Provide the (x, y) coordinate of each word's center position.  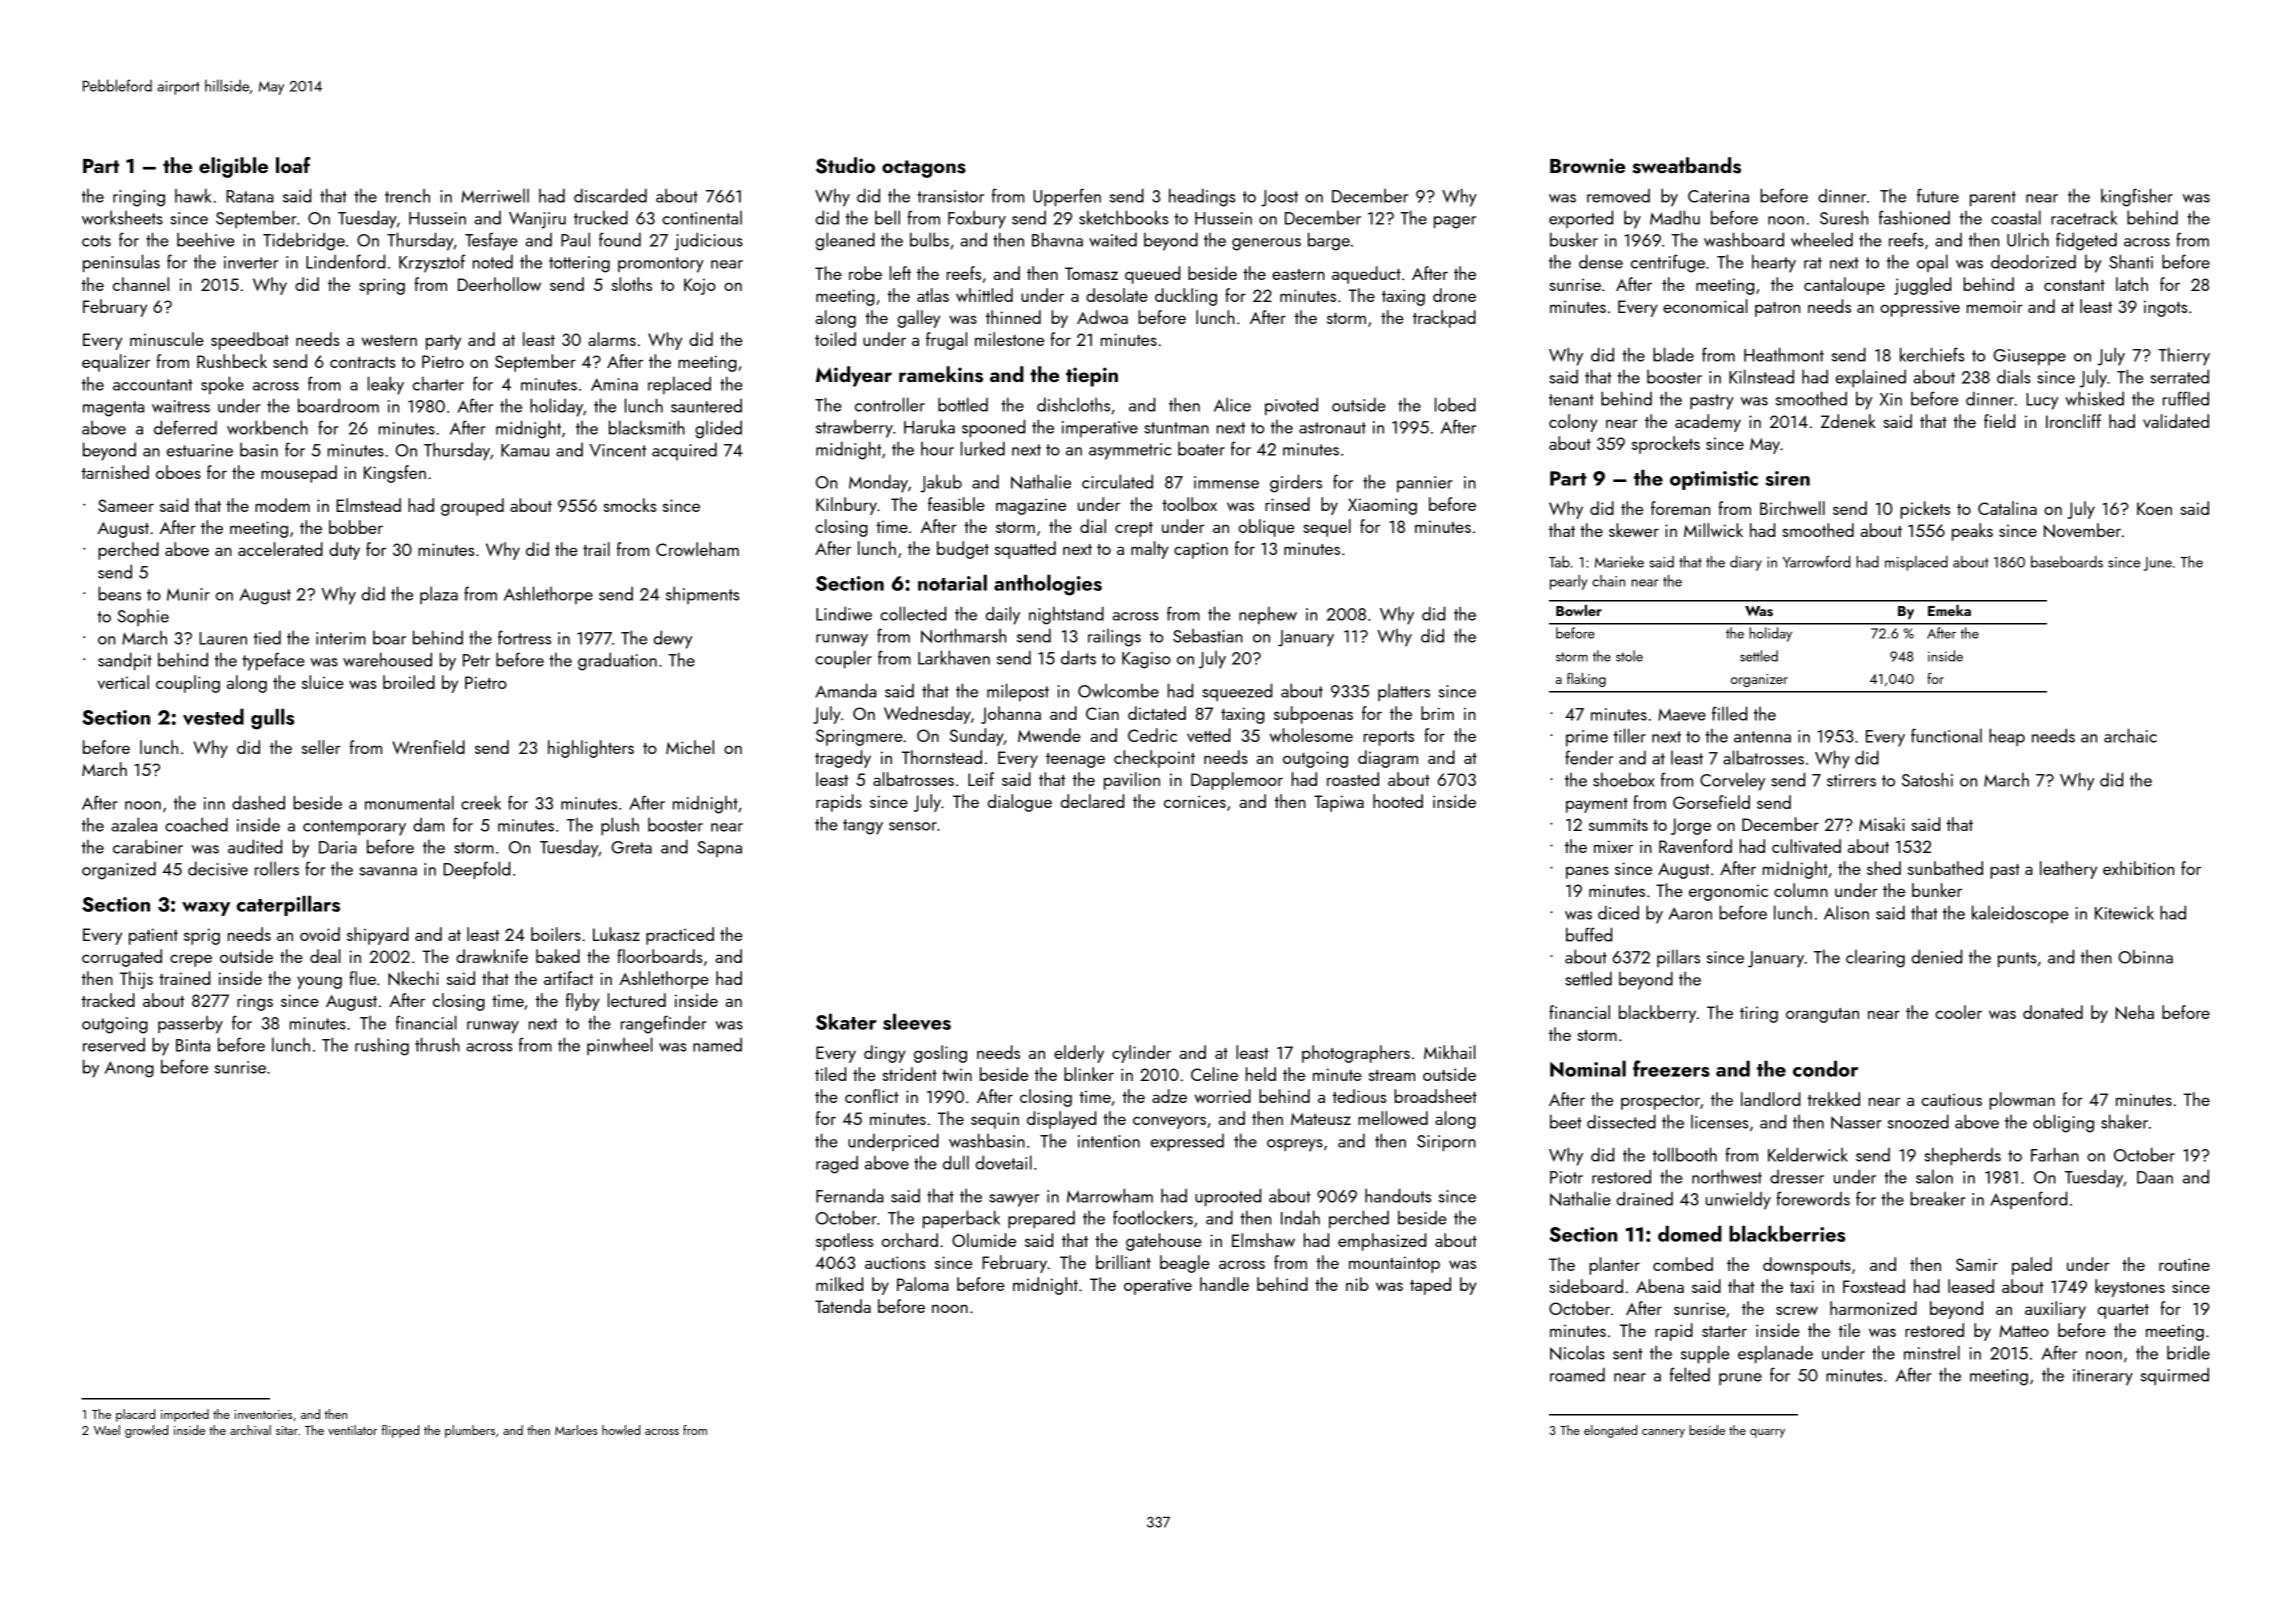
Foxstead (1874, 1286)
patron (1777, 309)
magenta (113, 409)
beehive (206, 239)
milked (839, 1284)
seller (321, 747)
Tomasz (1091, 273)
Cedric (1152, 735)
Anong (129, 1069)
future (1938, 195)
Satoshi (1927, 779)
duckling (1186, 297)
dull (956, 1162)
